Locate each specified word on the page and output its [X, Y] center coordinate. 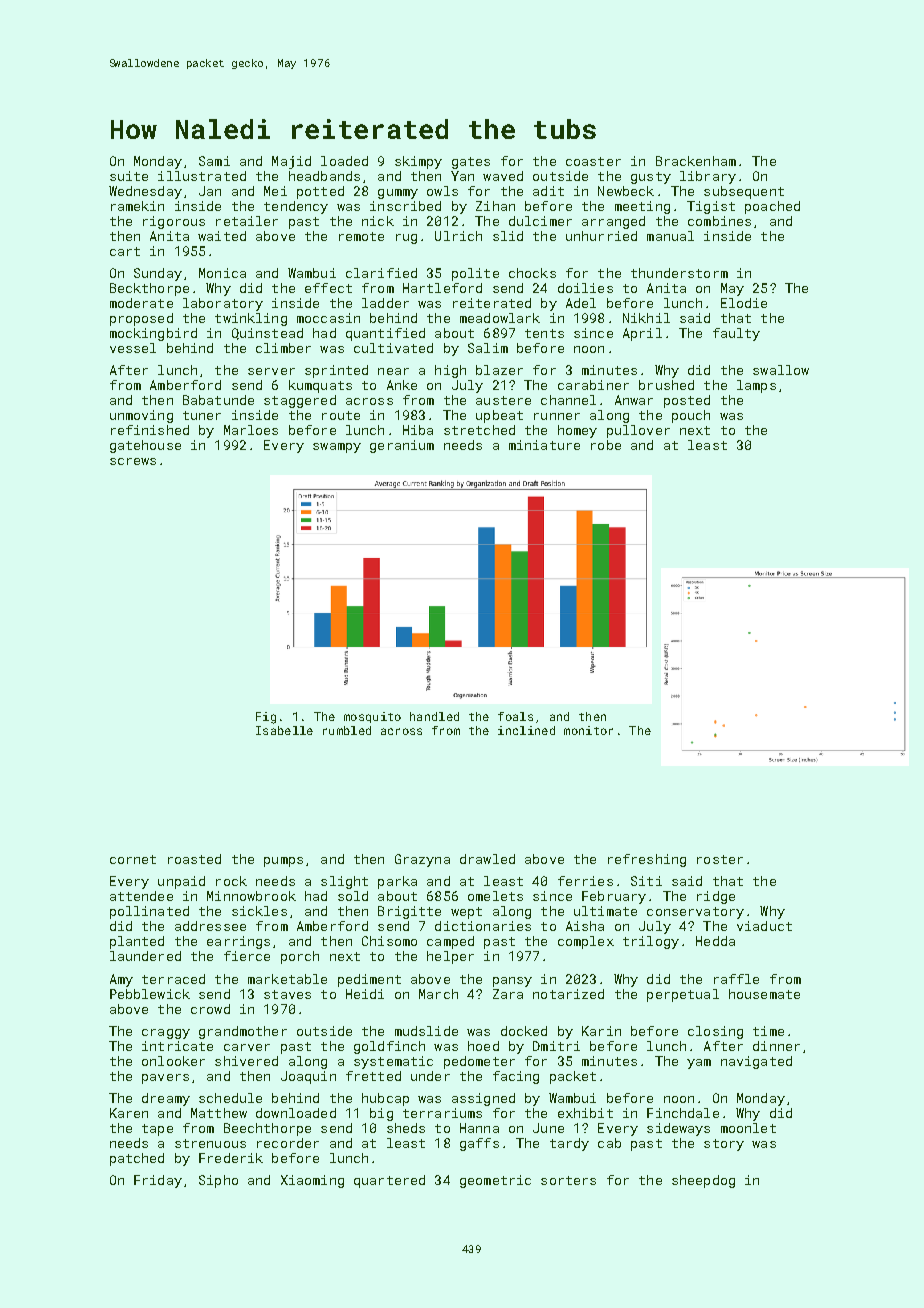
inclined [526, 730]
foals [515, 716]
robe [606, 445]
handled [434, 716]
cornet [133, 859]
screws [133, 461]
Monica [222, 273]
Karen [129, 1113]
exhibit [585, 1113]
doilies [585, 288]
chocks [532, 273]
